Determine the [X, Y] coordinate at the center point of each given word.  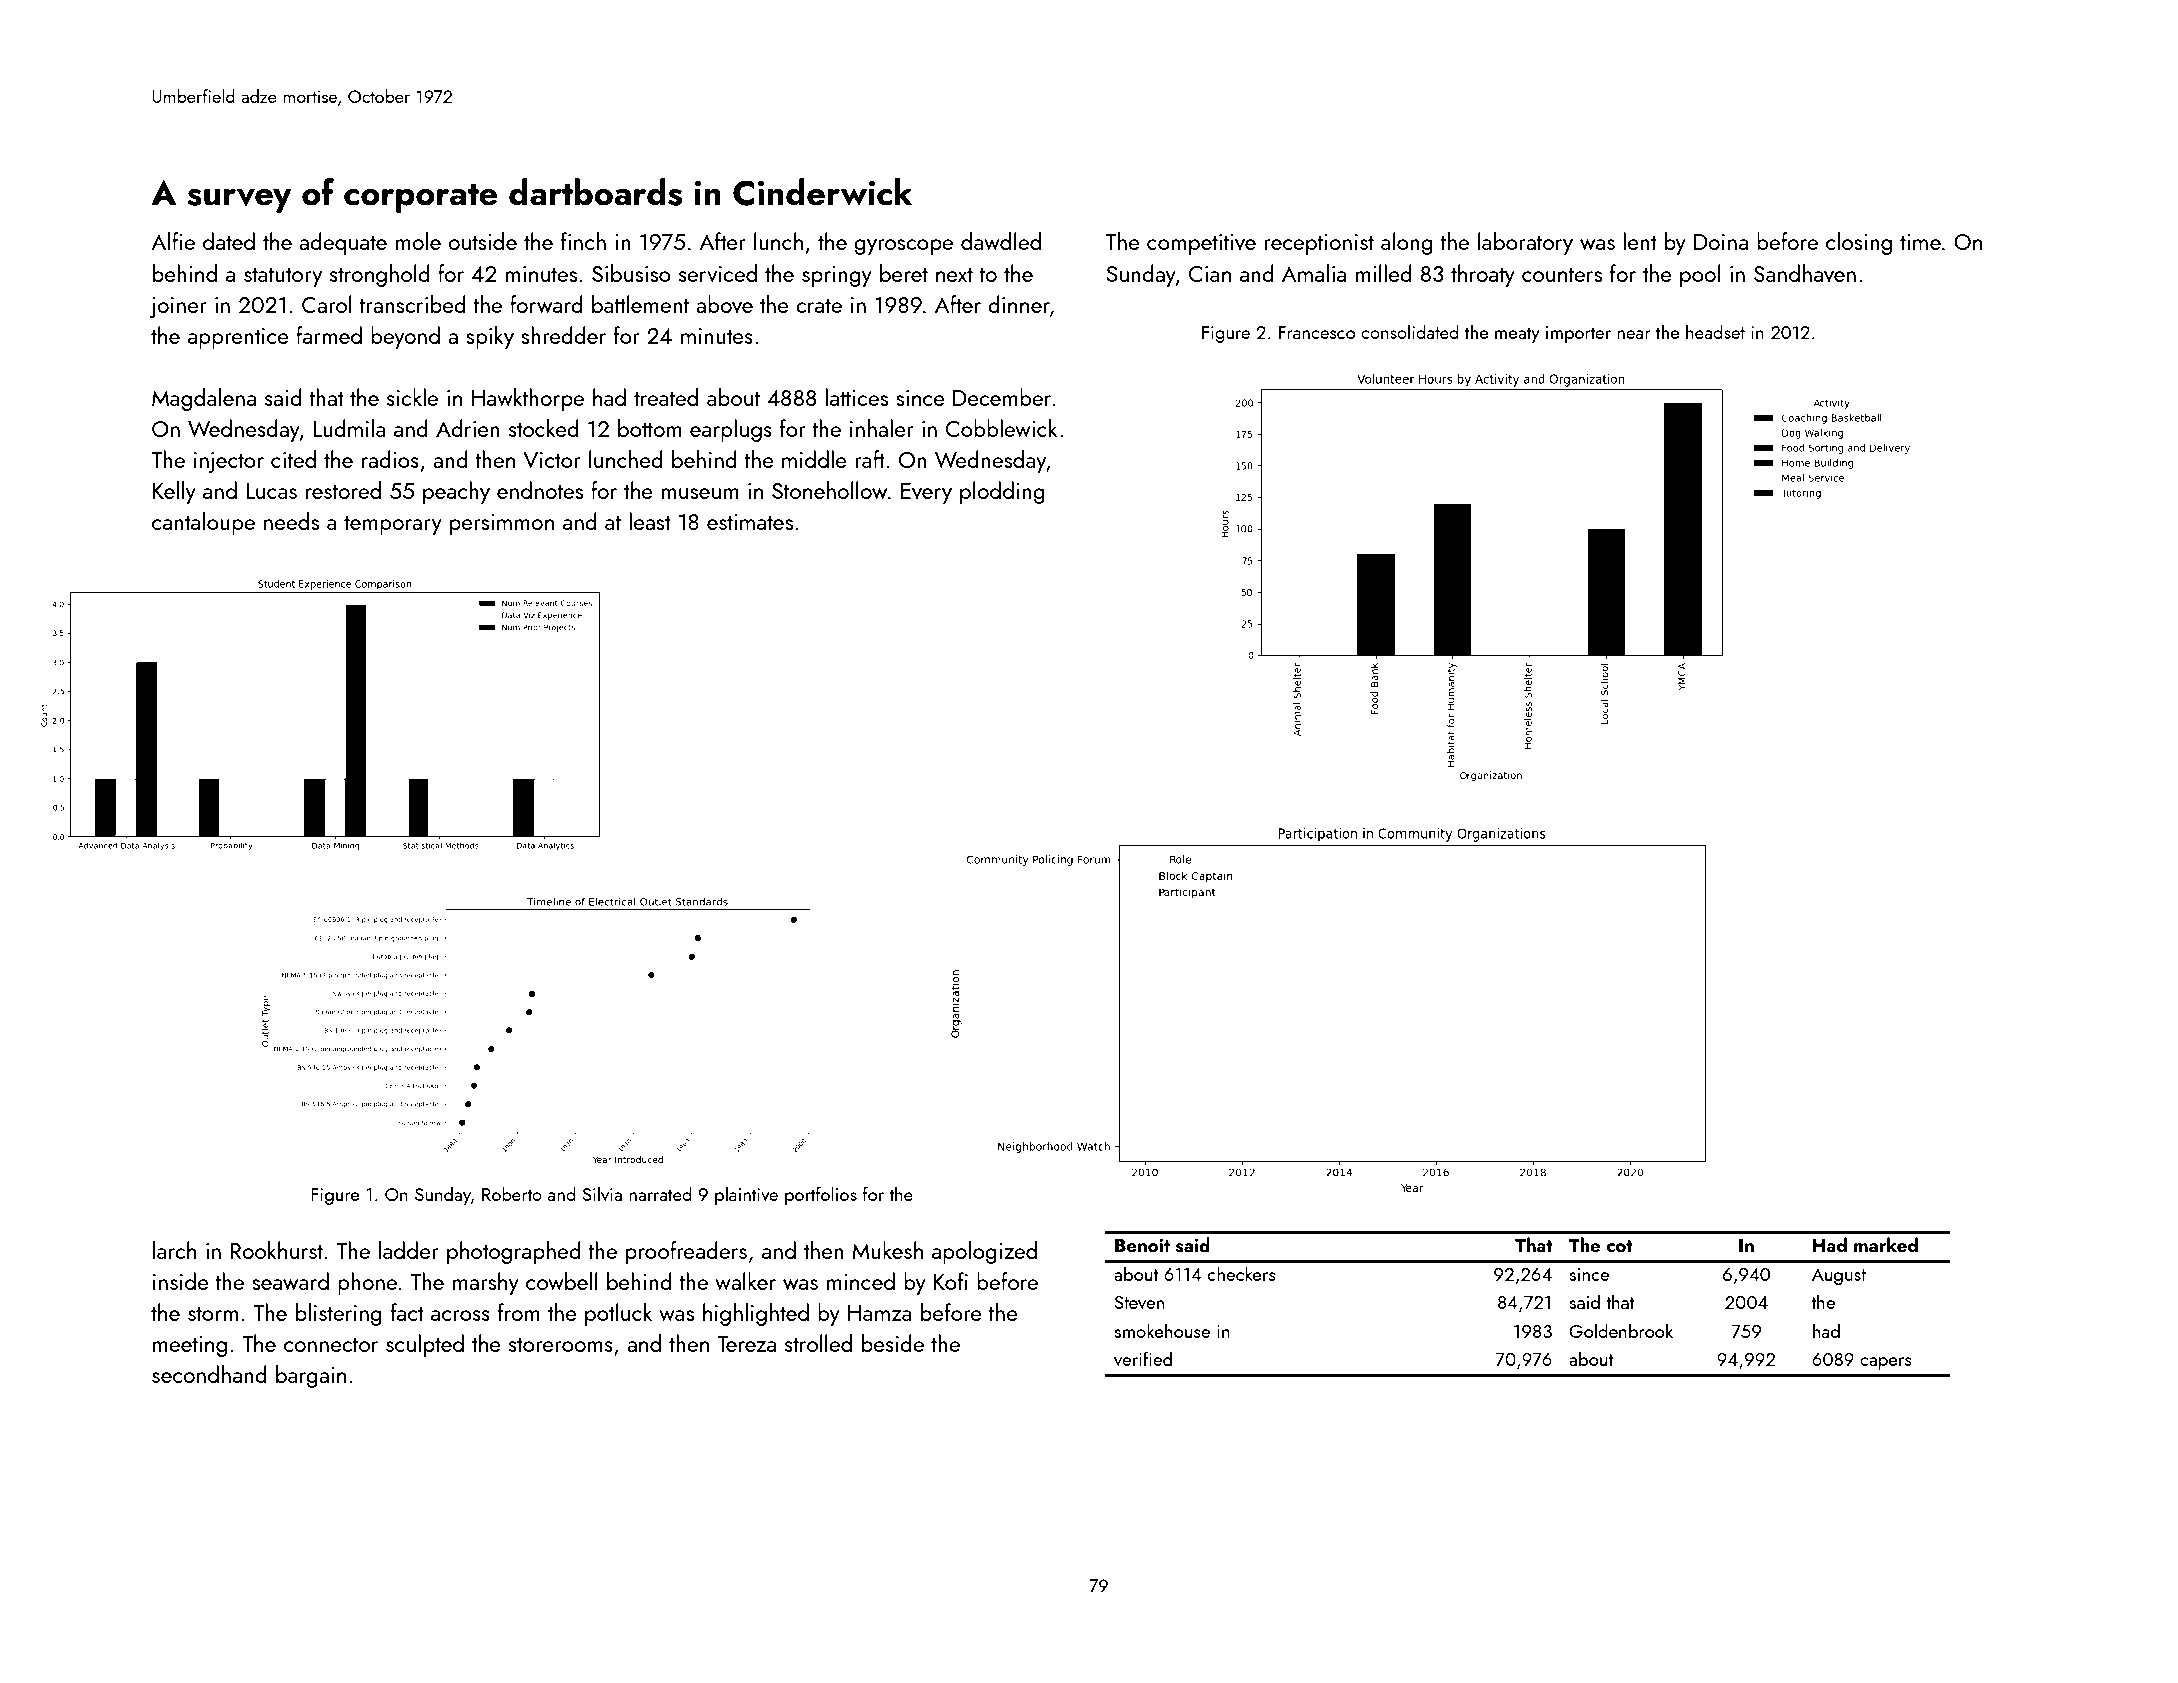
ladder [409, 1250]
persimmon [502, 524]
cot [1619, 1246]
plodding [1002, 492]
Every [926, 493]
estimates [750, 522]
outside [482, 241]
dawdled [1001, 241]
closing [1859, 243]
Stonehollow [829, 490]
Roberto [512, 1193]
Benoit [1142, 1245]
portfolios [821, 1195]
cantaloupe [203, 523]
